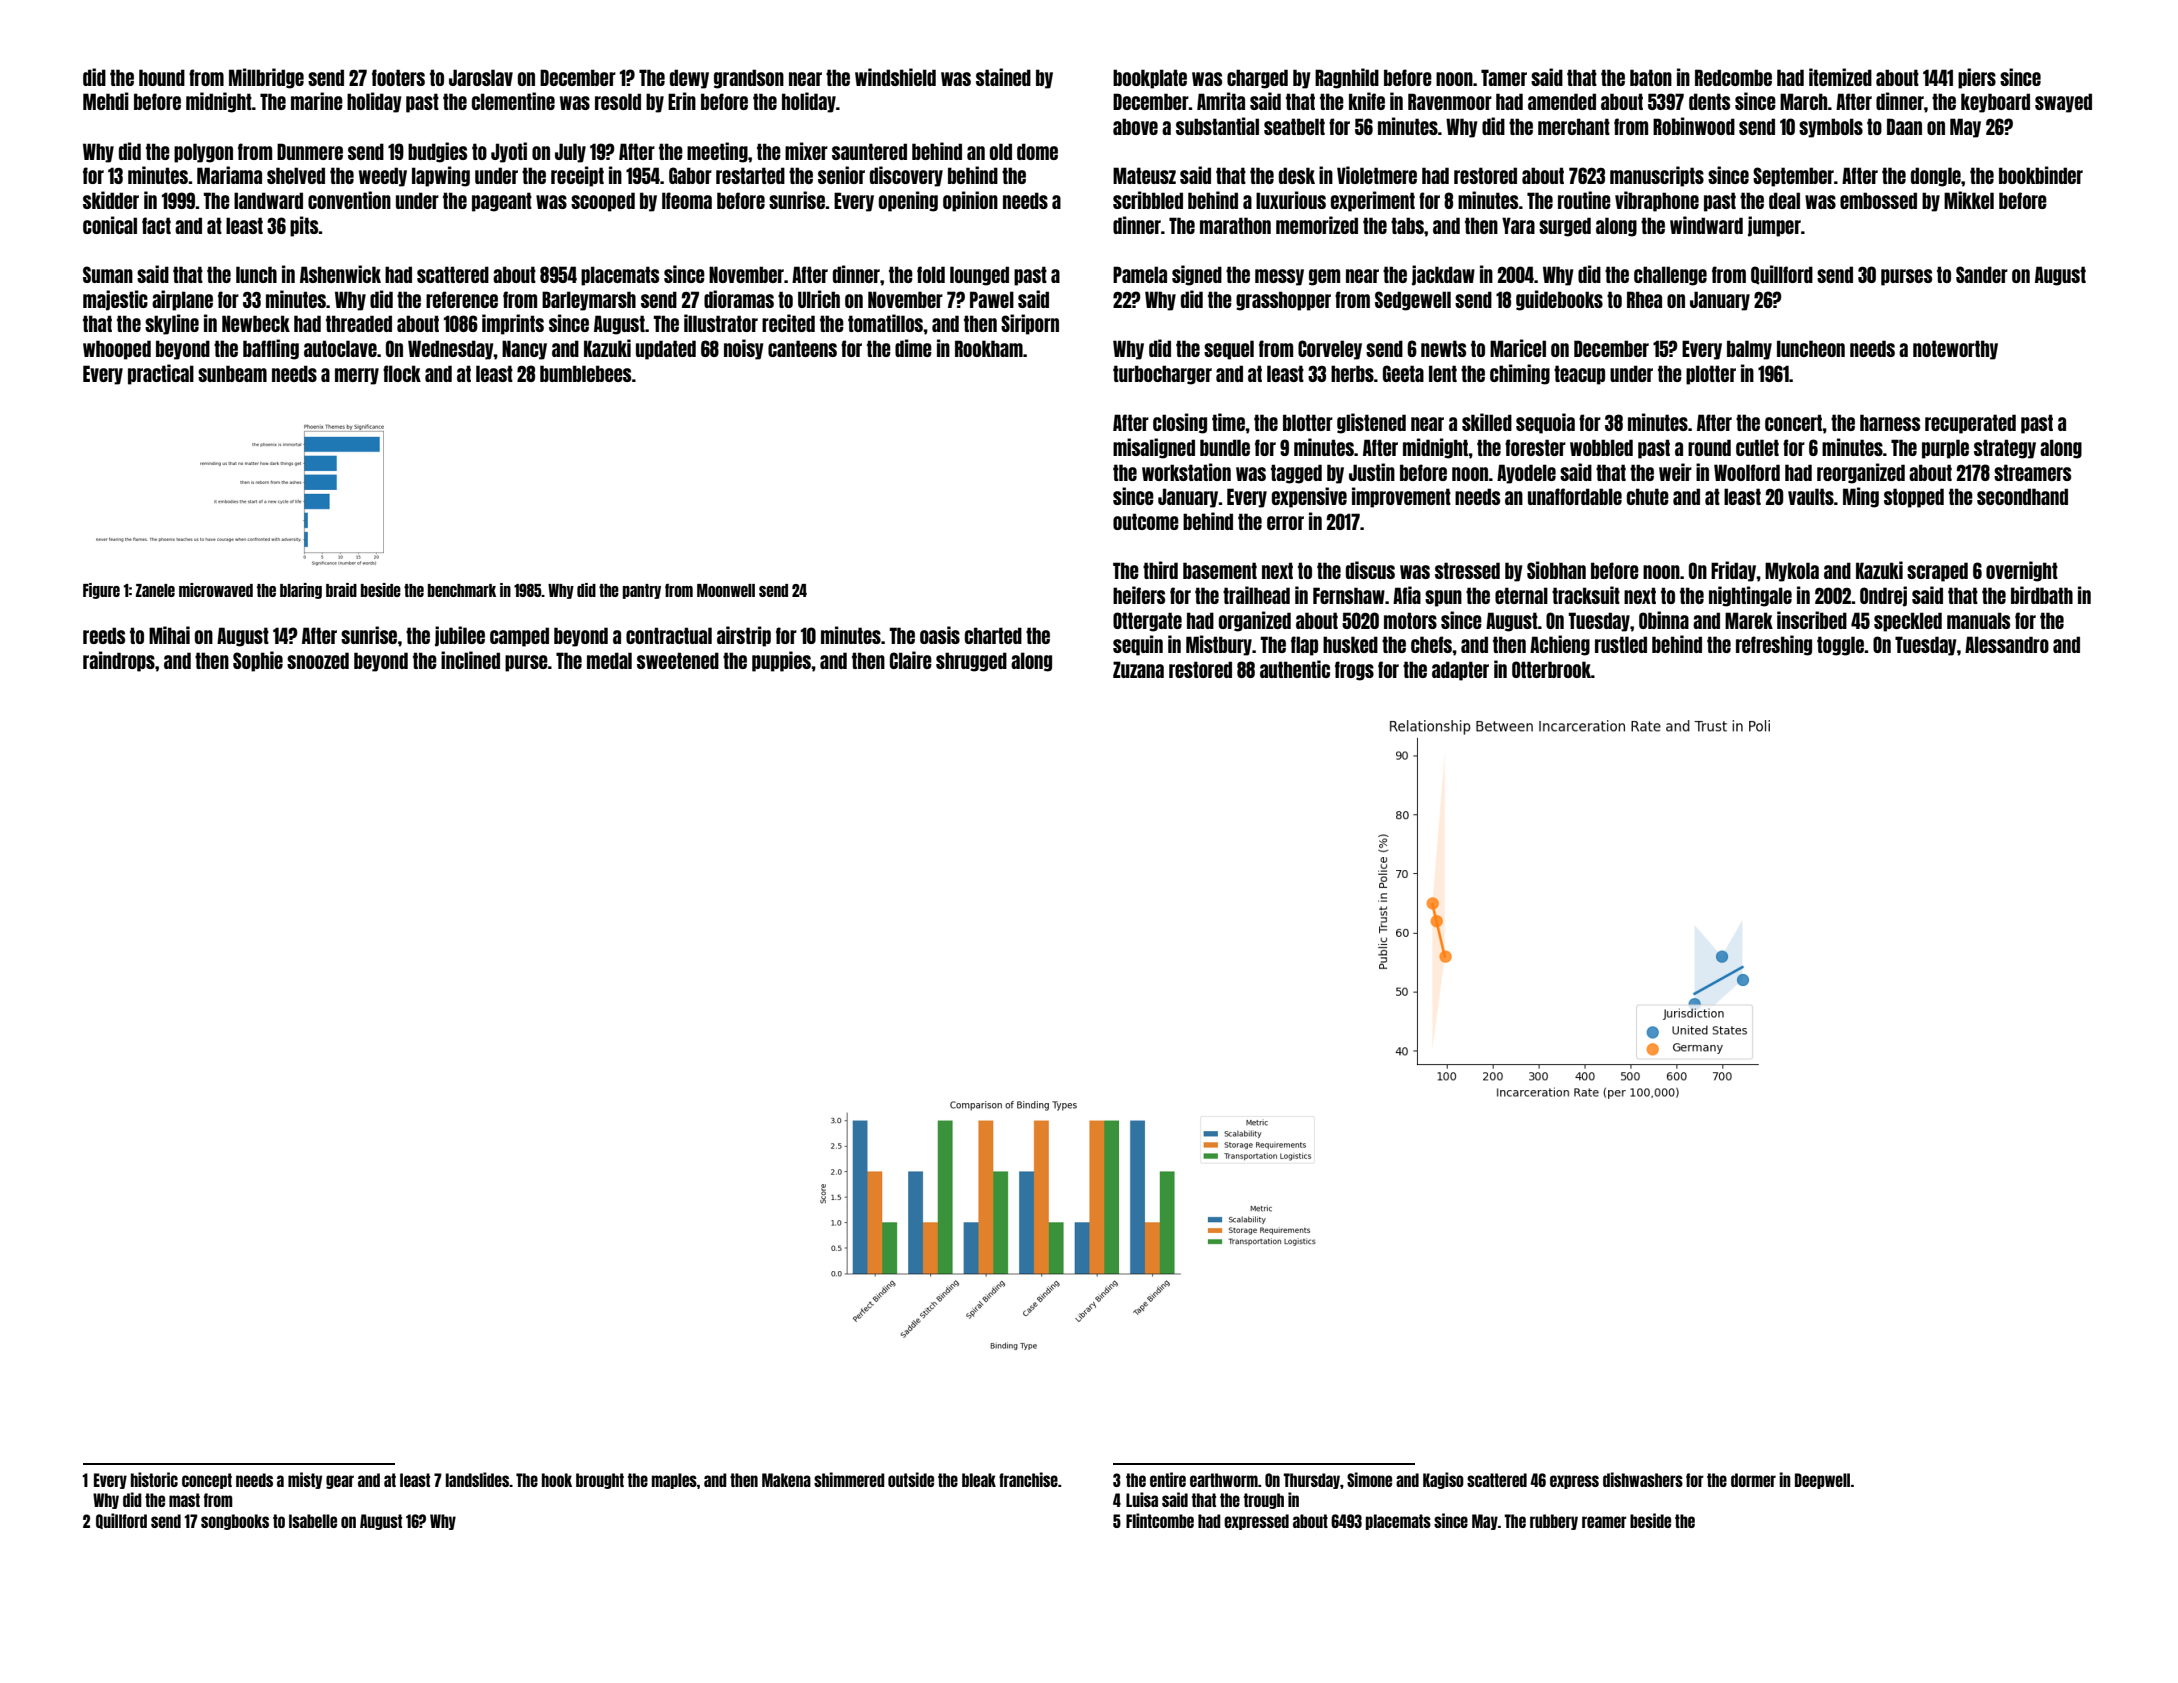 The height and width of the screenshot is (1683, 2178). What do you see at coordinates (1168, 1479) in the screenshot?
I see `entire` at bounding box center [1168, 1479].
